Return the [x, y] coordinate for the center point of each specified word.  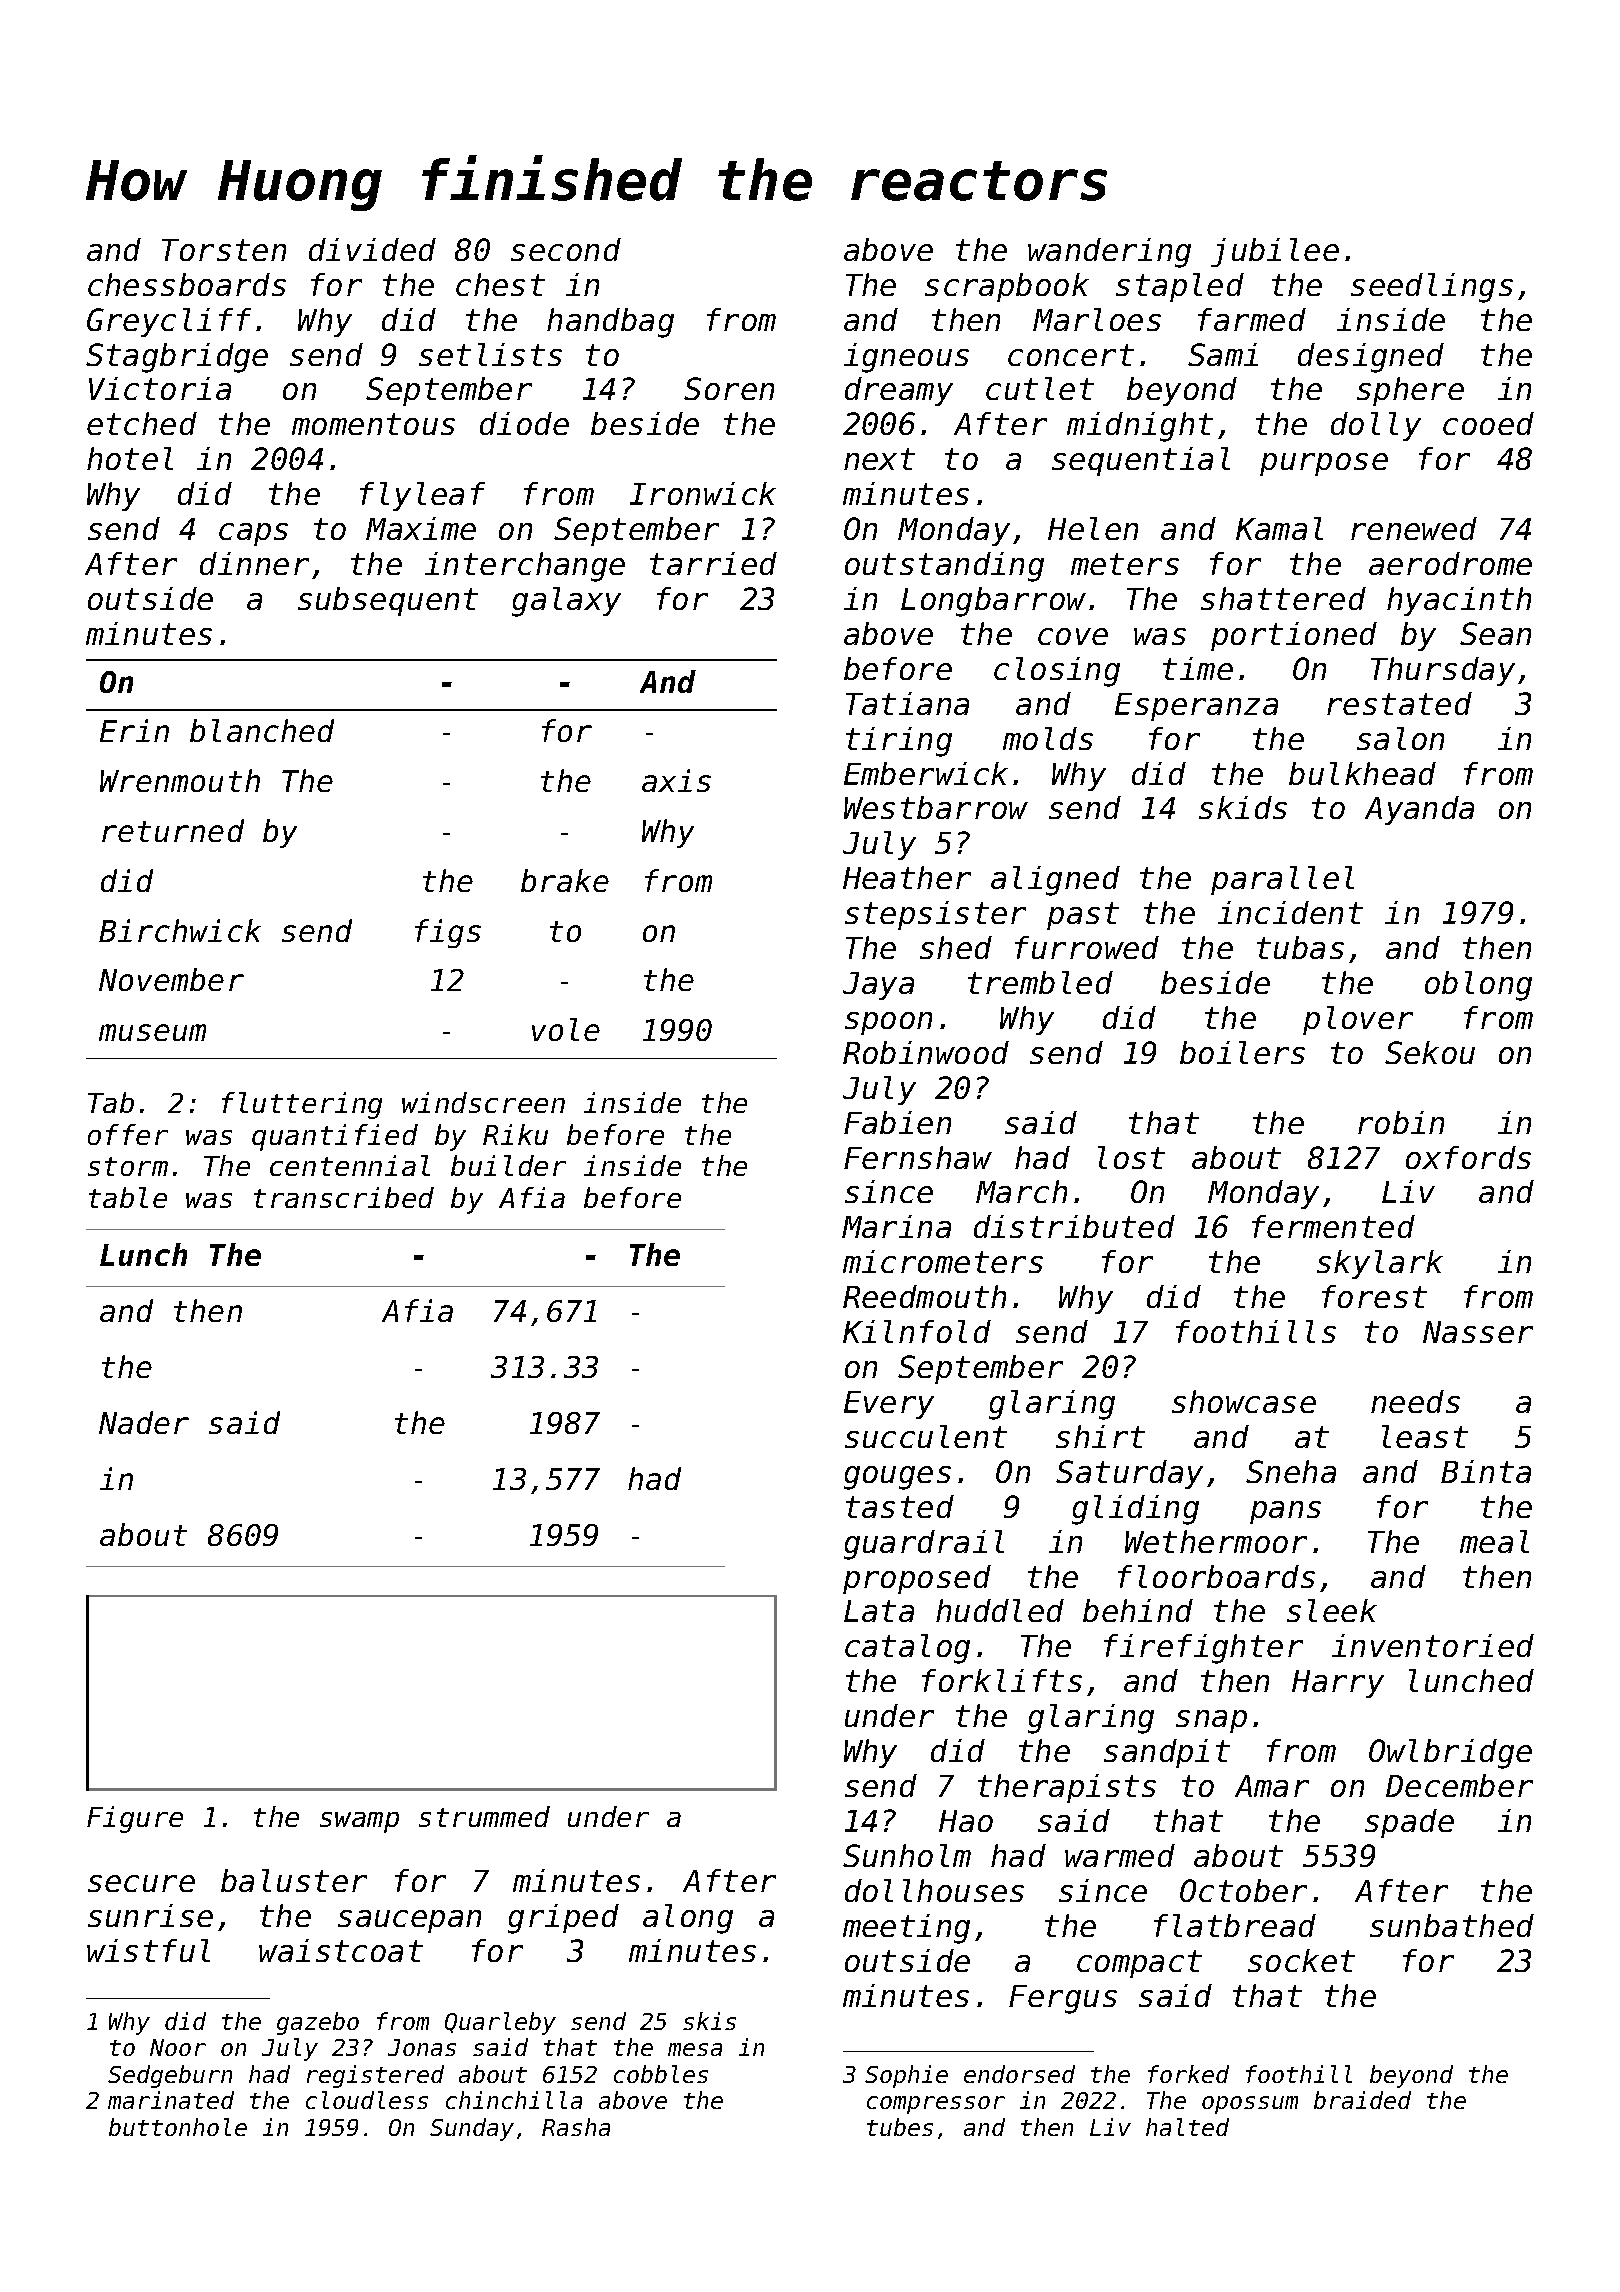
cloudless [367, 2100]
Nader [144, 1422]
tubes [900, 2127]
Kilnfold [917, 1331]
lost [1131, 1157]
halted [1187, 2127]
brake [565, 880]
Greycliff [169, 322]
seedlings [1432, 288]
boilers [1242, 1052]
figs [448, 933]
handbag [610, 323]
